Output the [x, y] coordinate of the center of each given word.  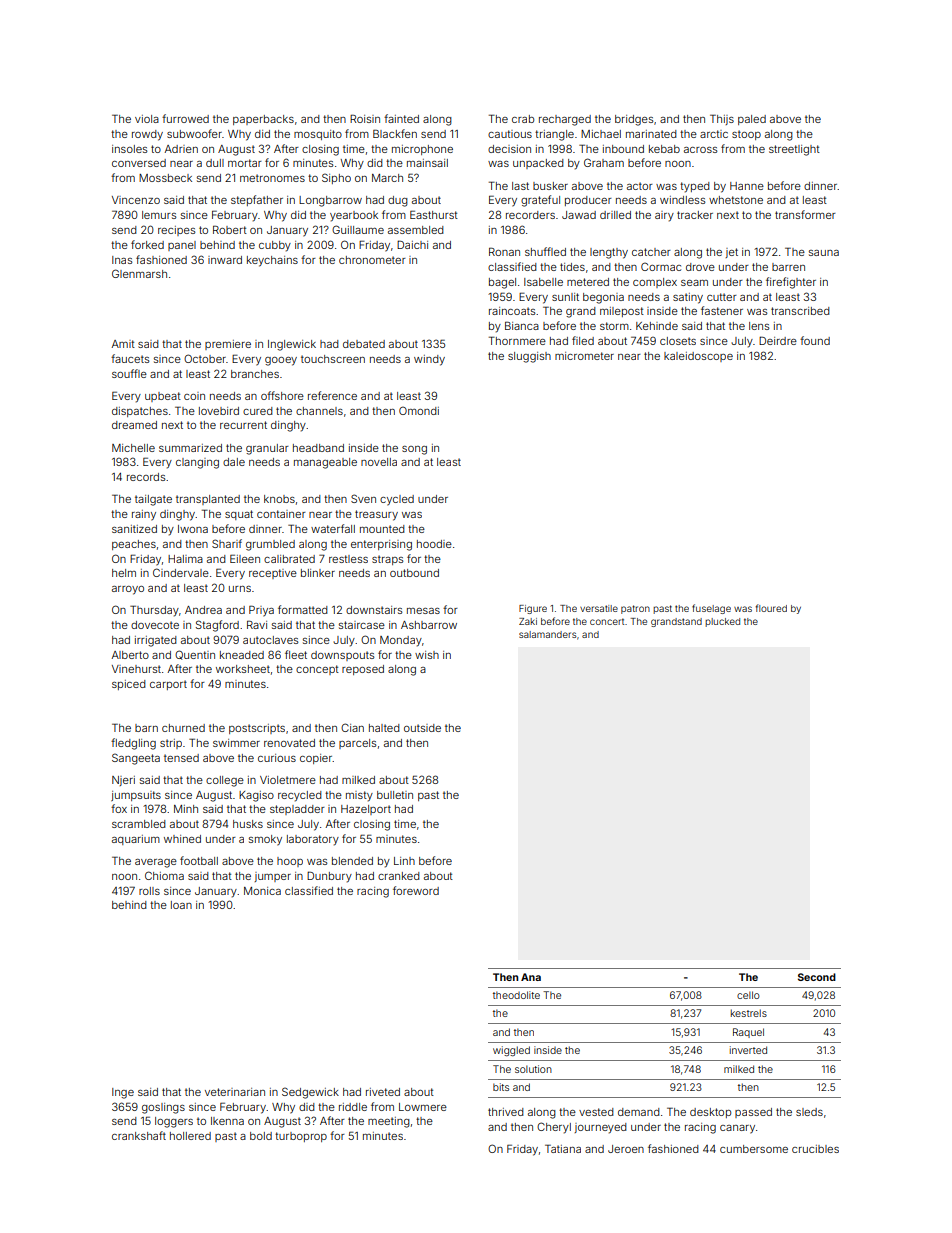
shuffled [545, 251]
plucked [722, 622]
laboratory [313, 840]
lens [759, 326]
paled [752, 120]
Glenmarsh [139, 273]
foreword [416, 890]
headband [318, 448]
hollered [190, 1136]
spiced [129, 685]
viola [147, 119]
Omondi [419, 410]
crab [523, 119]
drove [700, 267]
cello [748, 995]
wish [427, 655]
